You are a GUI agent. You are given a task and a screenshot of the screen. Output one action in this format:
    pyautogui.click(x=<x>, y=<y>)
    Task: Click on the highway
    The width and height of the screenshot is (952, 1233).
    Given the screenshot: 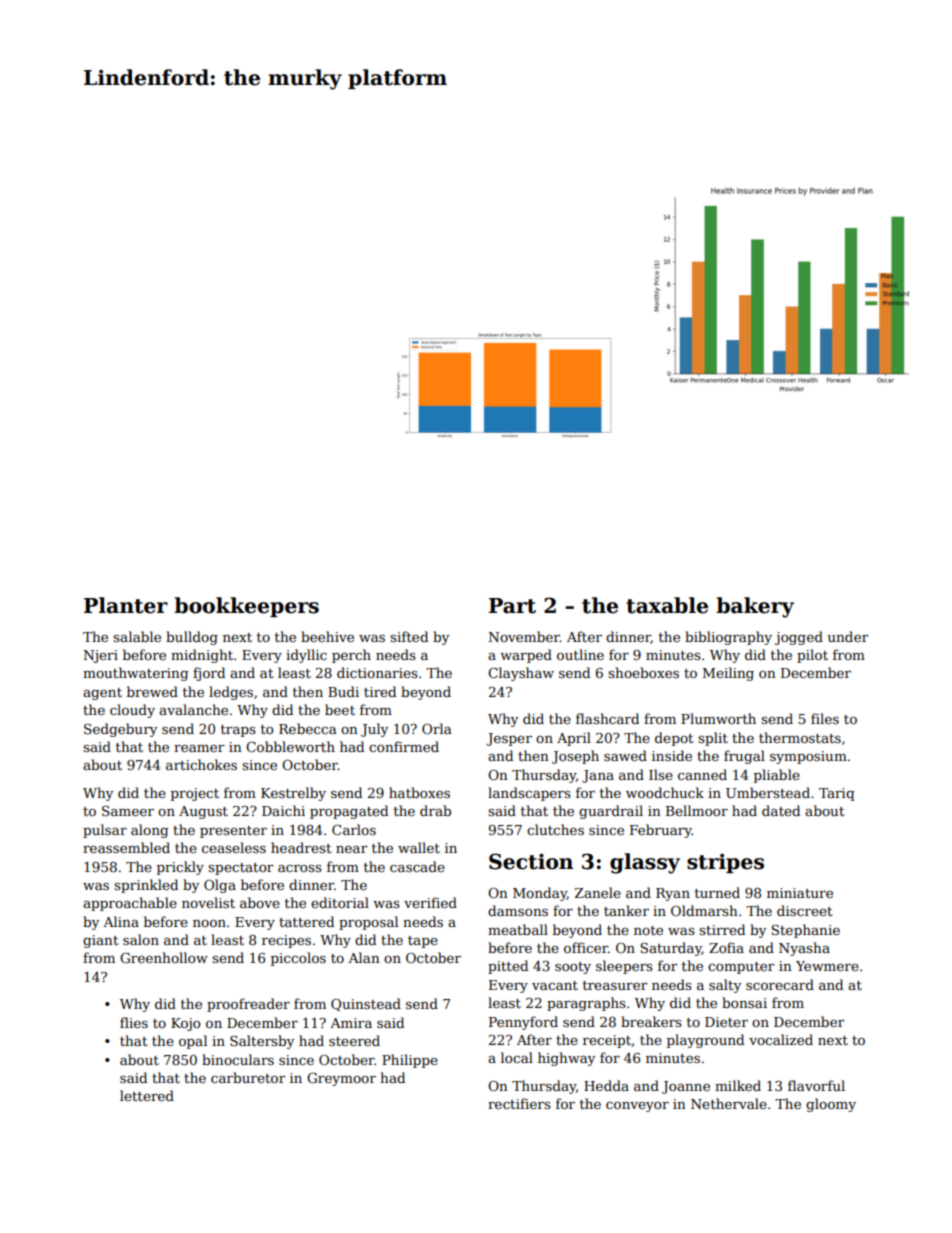 What is the action you would take?
    pyautogui.click(x=566, y=1059)
